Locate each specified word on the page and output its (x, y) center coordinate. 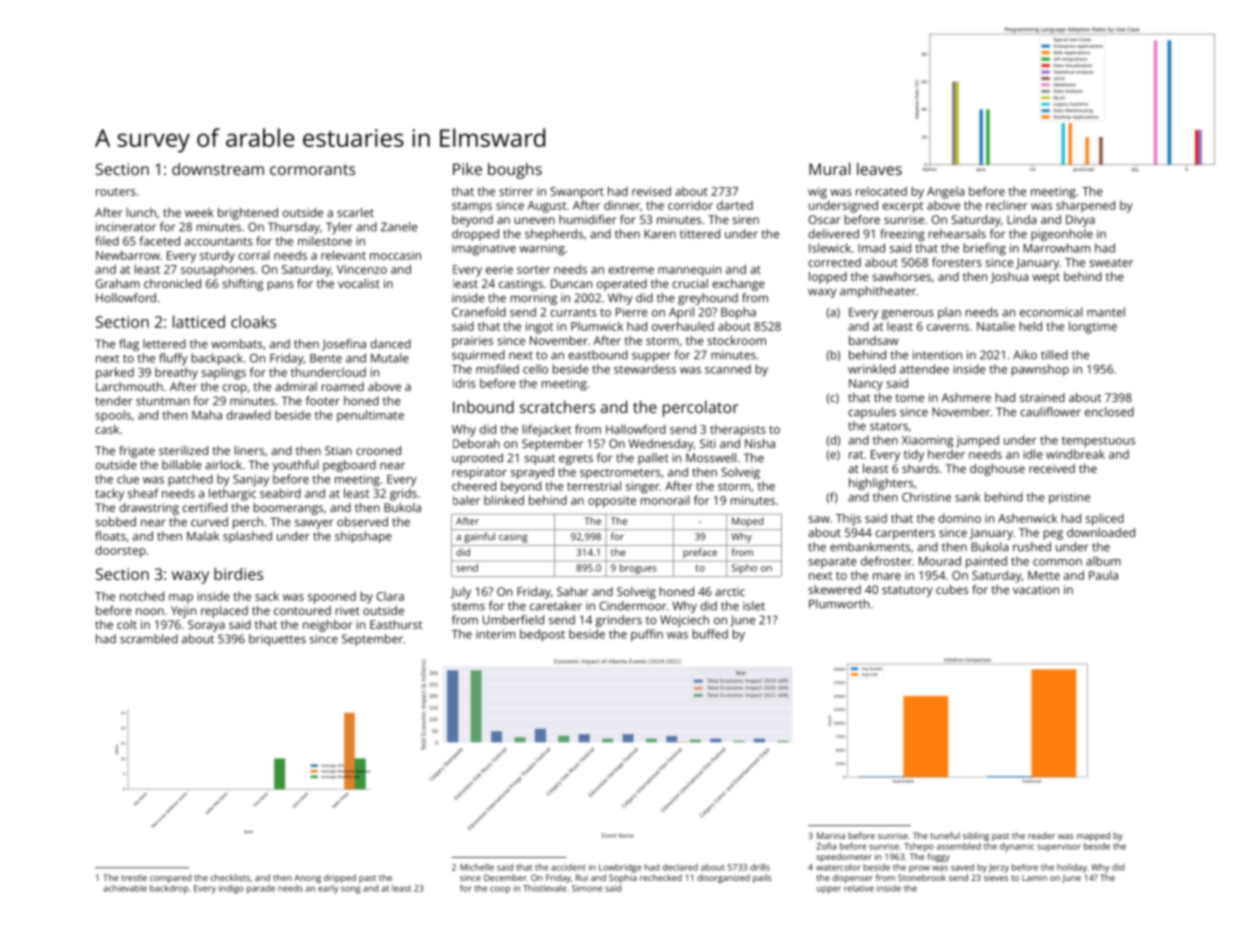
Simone (587, 888)
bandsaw (873, 340)
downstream (218, 169)
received (1052, 468)
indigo (231, 889)
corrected (834, 262)
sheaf (143, 493)
